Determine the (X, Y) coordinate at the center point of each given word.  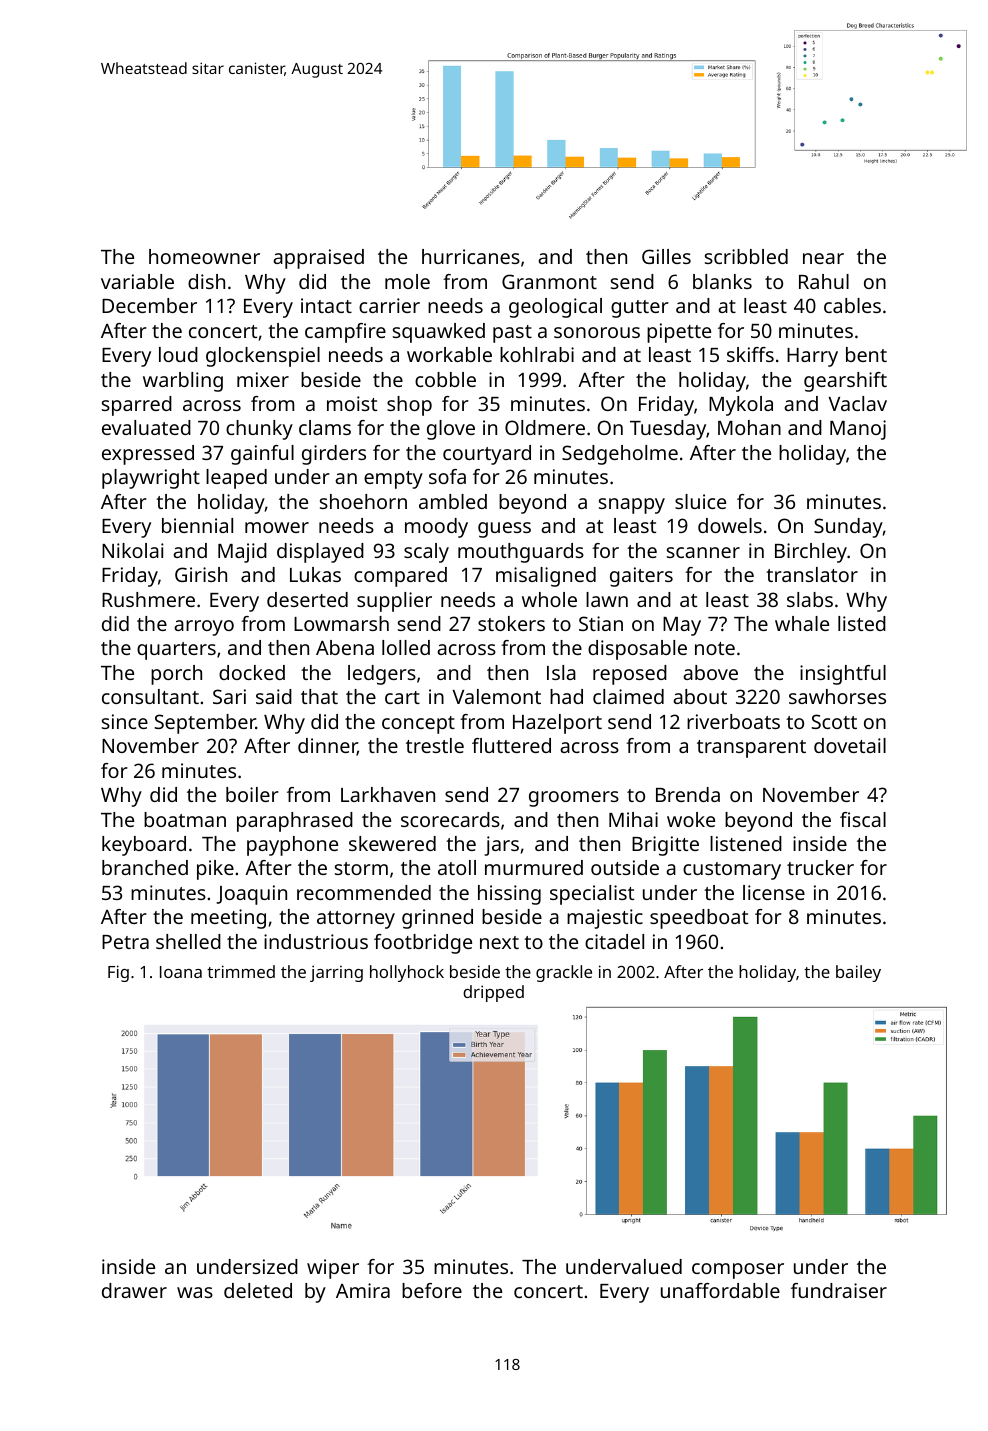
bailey (858, 973)
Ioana (181, 972)
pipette (679, 333)
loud (178, 354)
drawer (134, 1290)
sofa (447, 476)
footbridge (423, 944)
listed (862, 623)
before (432, 1290)
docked (252, 672)
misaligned (546, 577)
